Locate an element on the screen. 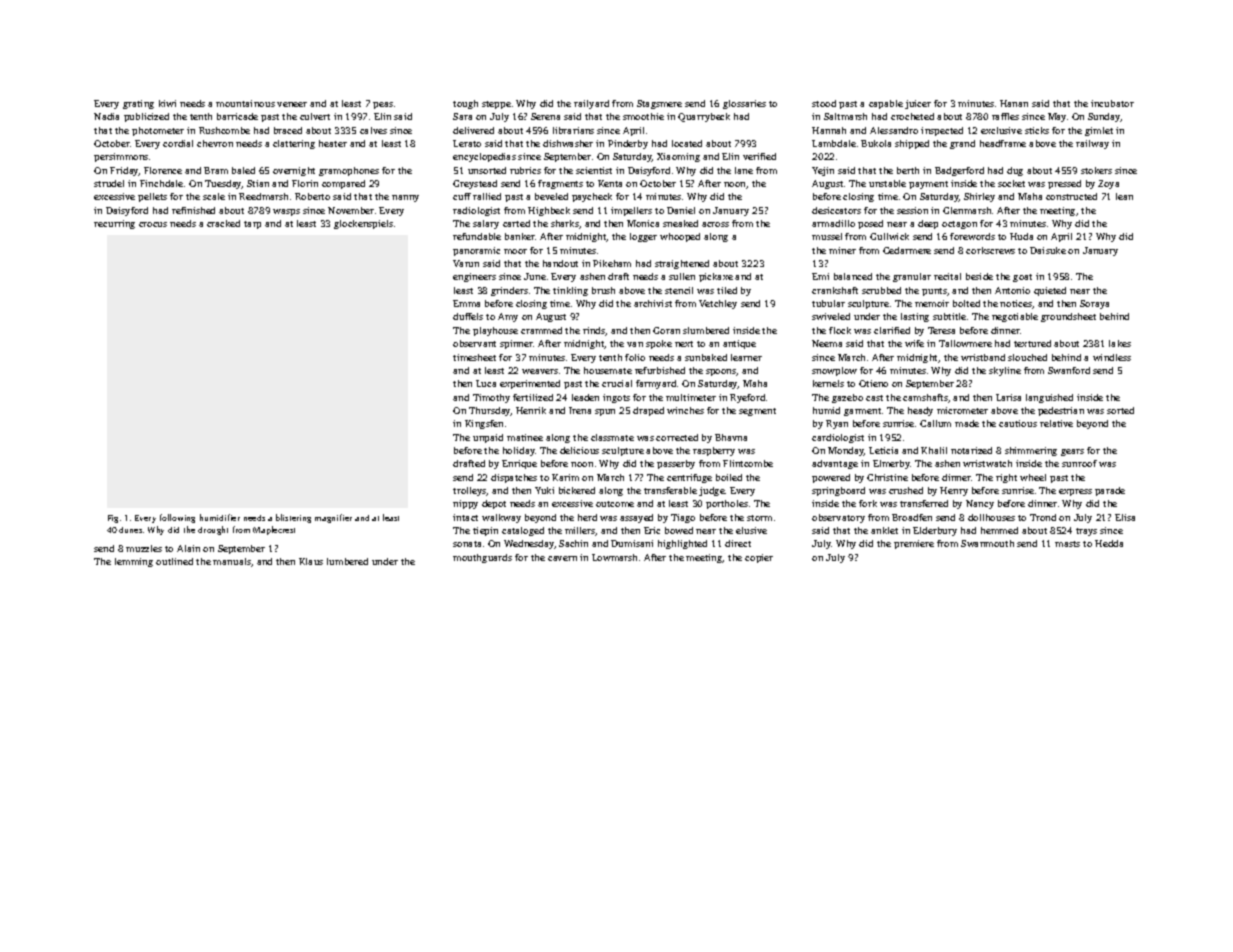  steppe is located at coordinates (496, 105).
